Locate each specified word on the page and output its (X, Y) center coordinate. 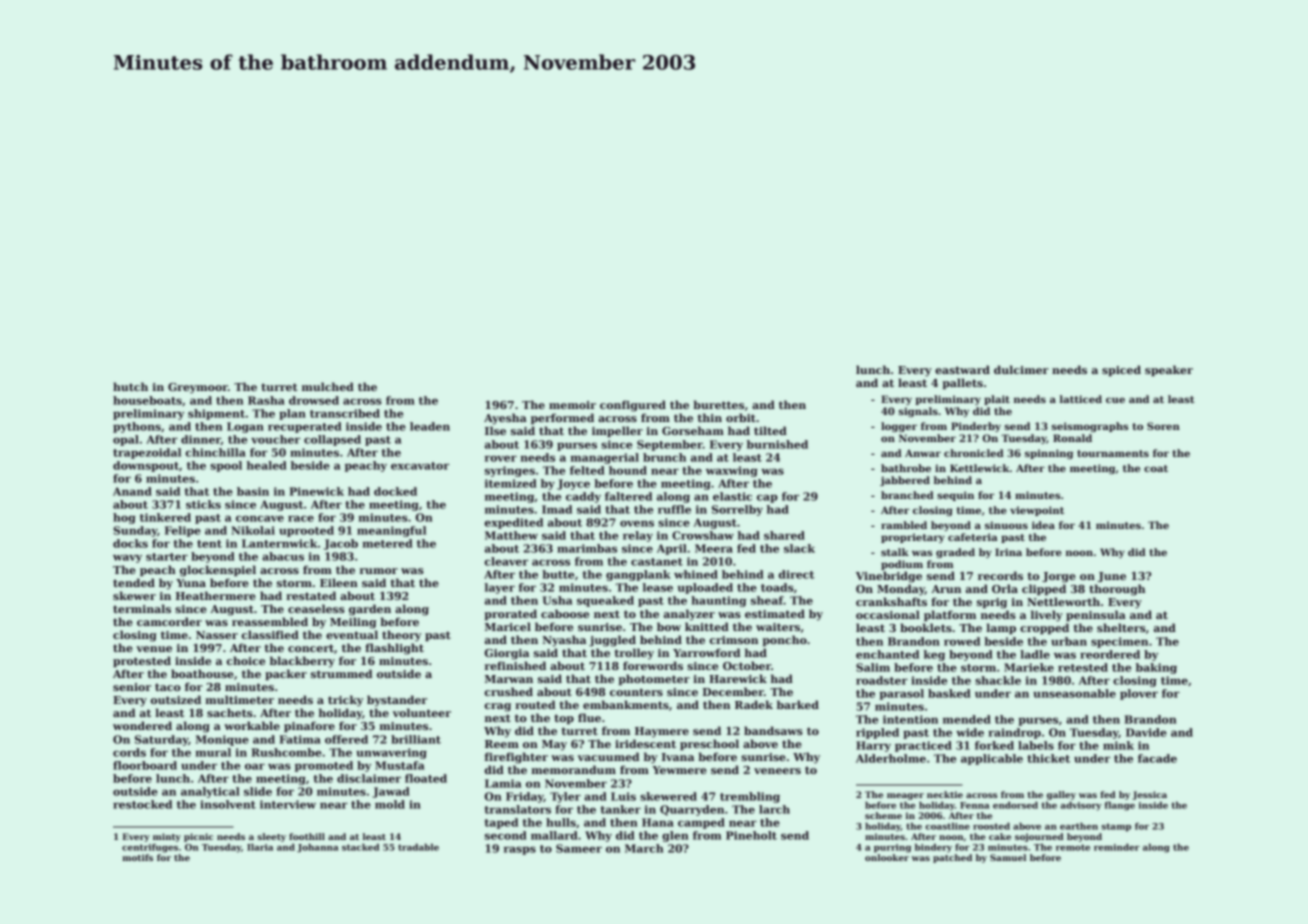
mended (967, 719)
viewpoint (1037, 511)
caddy (583, 497)
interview (288, 804)
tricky (345, 701)
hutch (130, 386)
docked (395, 491)
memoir (572, 405)
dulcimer (1021, 369)
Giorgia (507, 654)
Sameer (579, 848)
